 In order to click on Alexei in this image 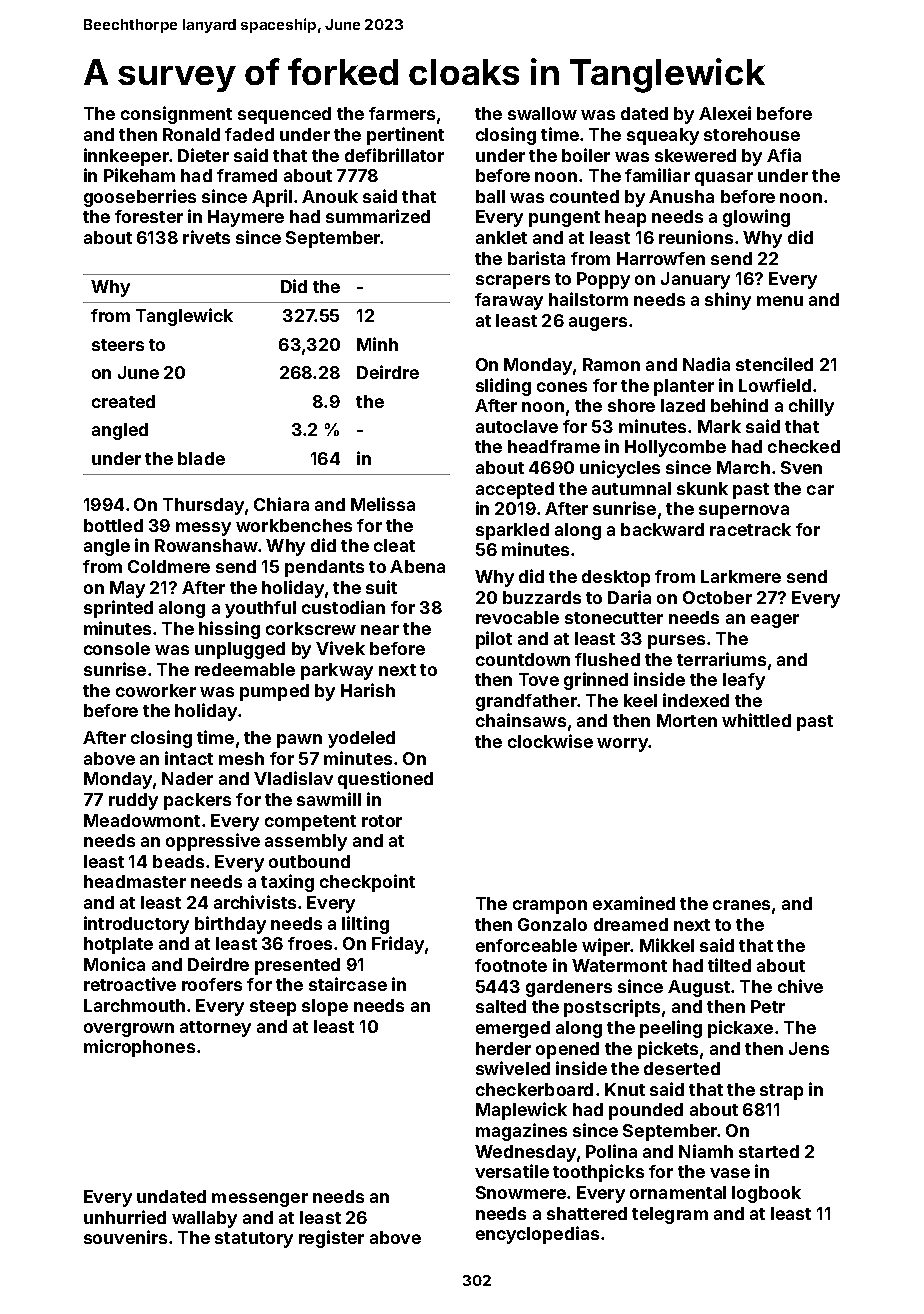, I will do `click(725, 113)`.
